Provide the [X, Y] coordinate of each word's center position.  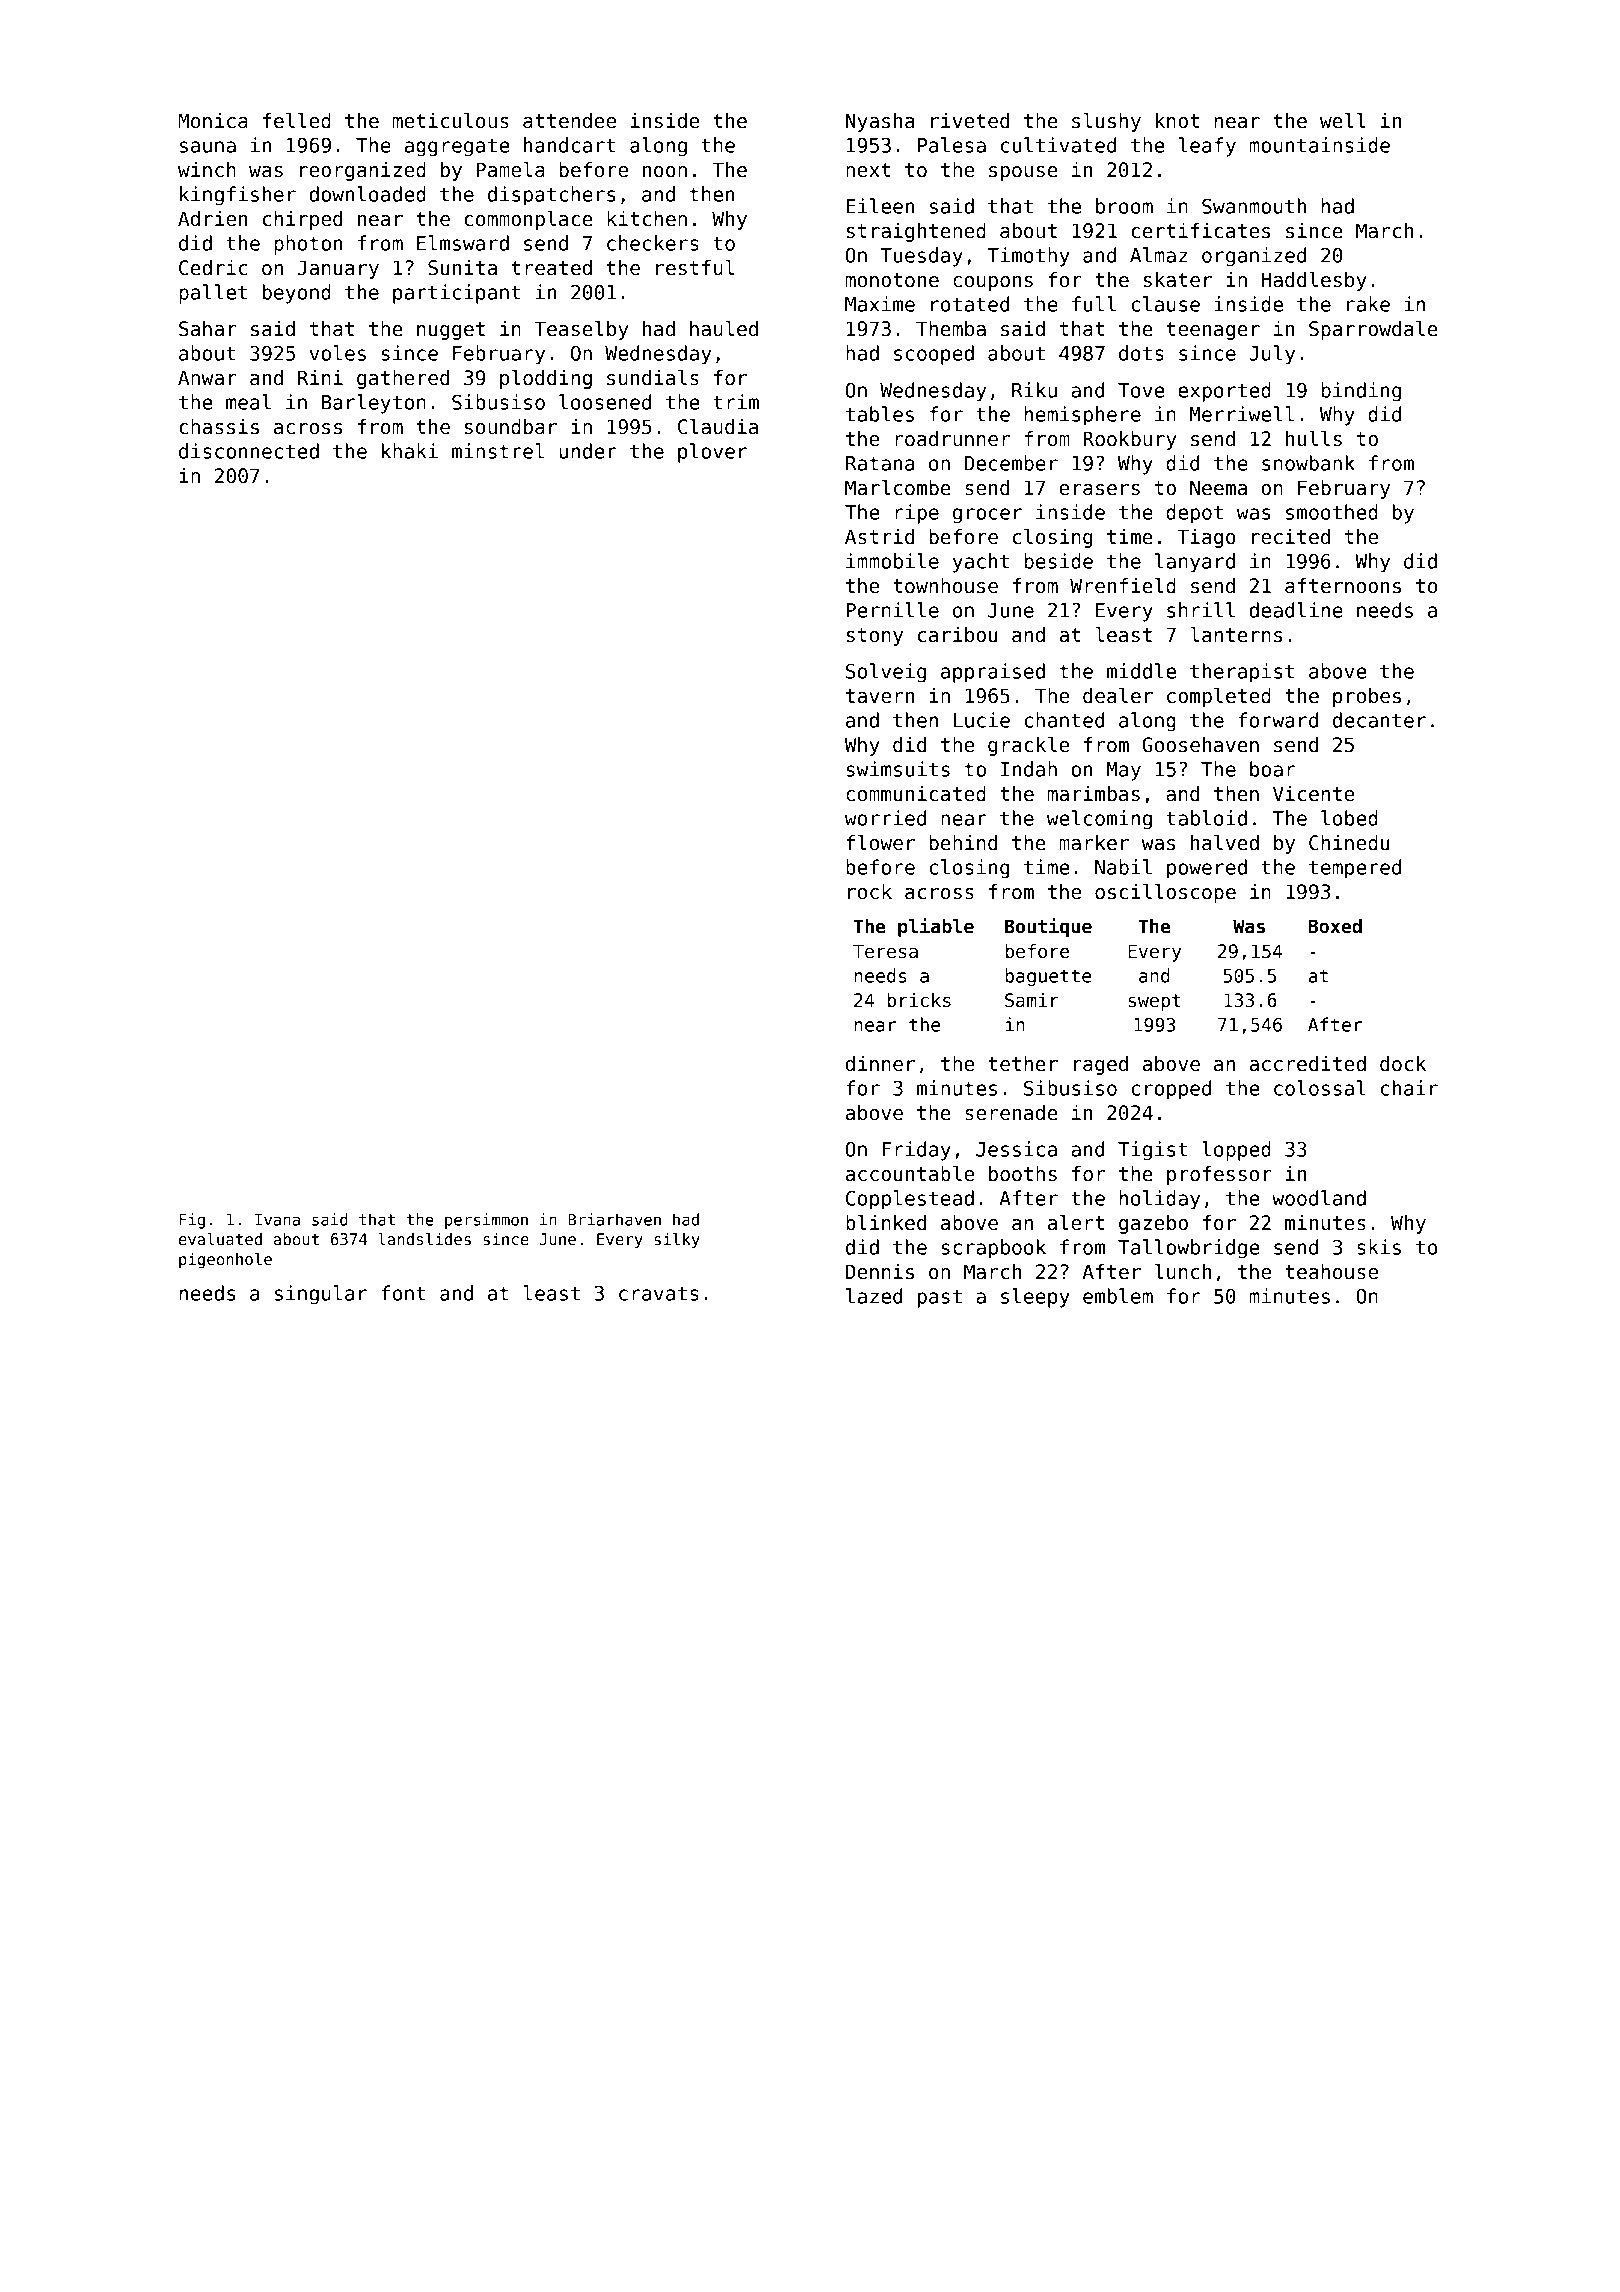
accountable [910, 1174]
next [868, 170]
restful [695, 268]
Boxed [1335, 926]
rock [870, 892]
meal [248, 402]
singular [321, 1295]
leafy [1207, 147]
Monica [213, 121]
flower [880, 843]
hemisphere [1082, 416]
